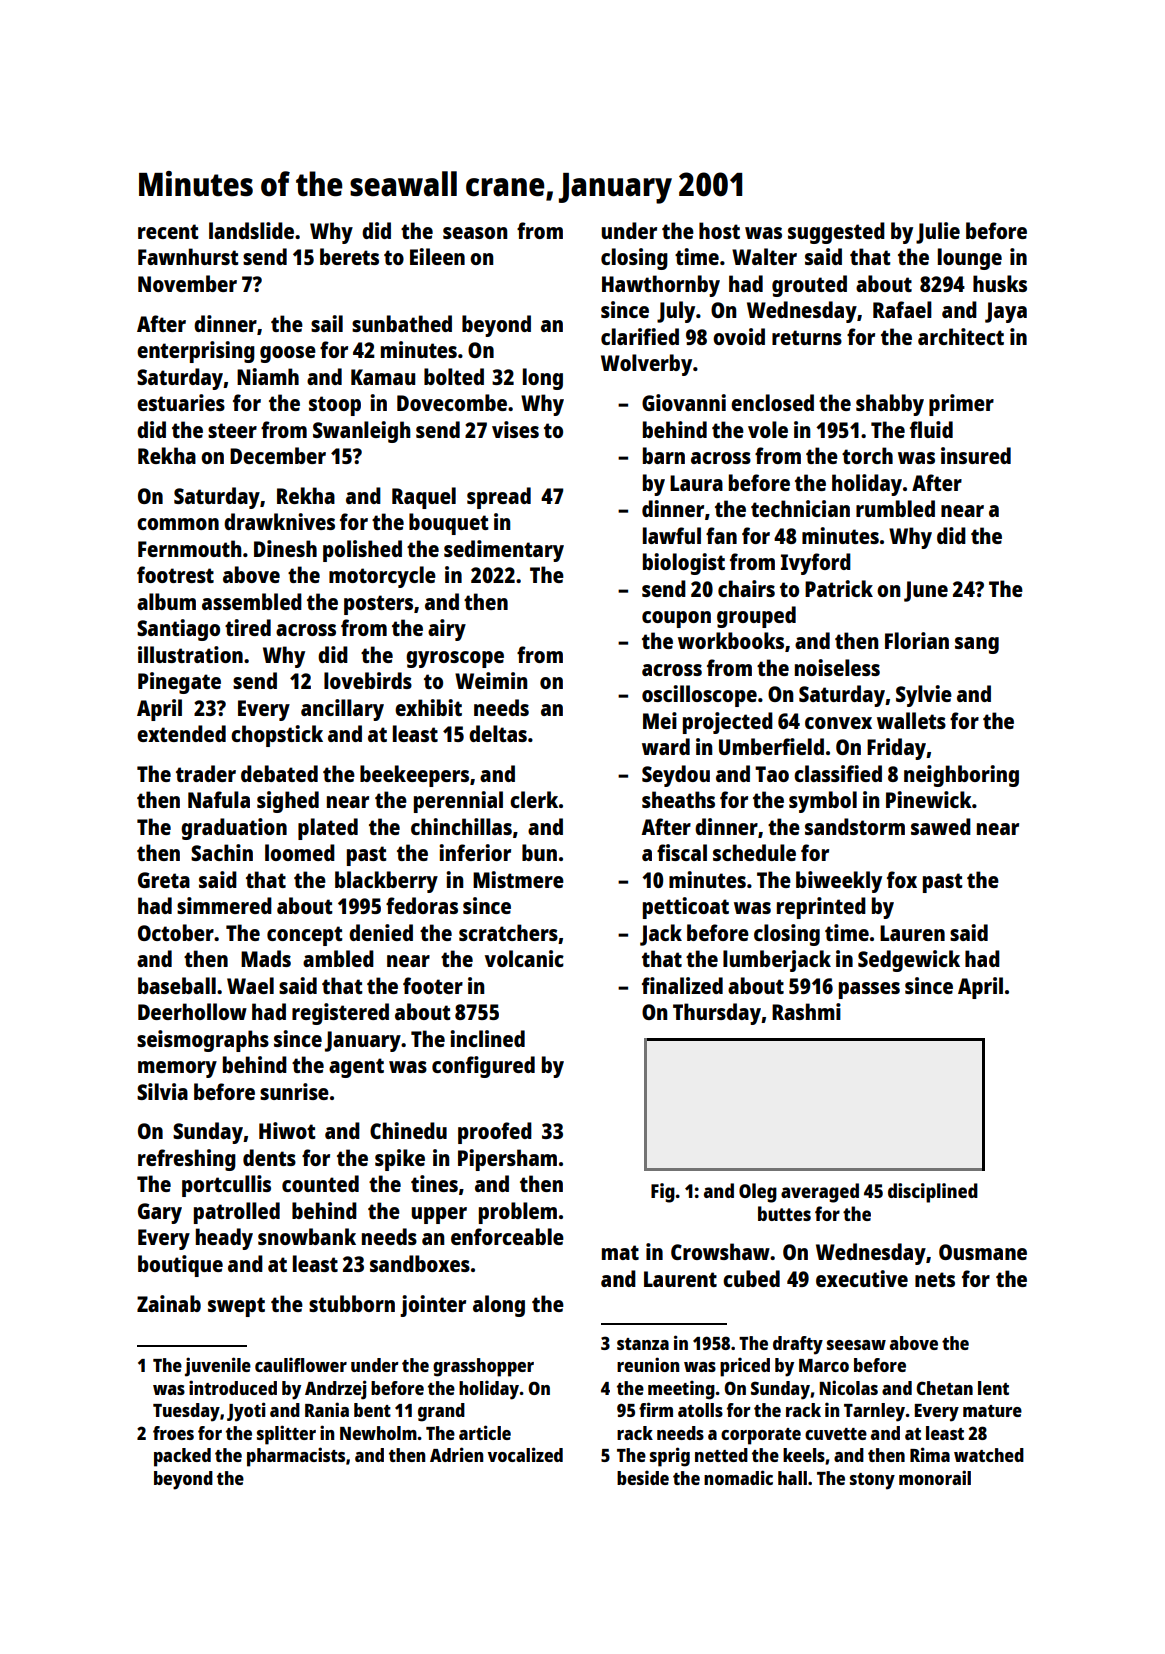 The image size is (1165, 1654). What do you see at coordinates (836, 233) in the image?
I see `suggested` at bounding box center [836, 233].
